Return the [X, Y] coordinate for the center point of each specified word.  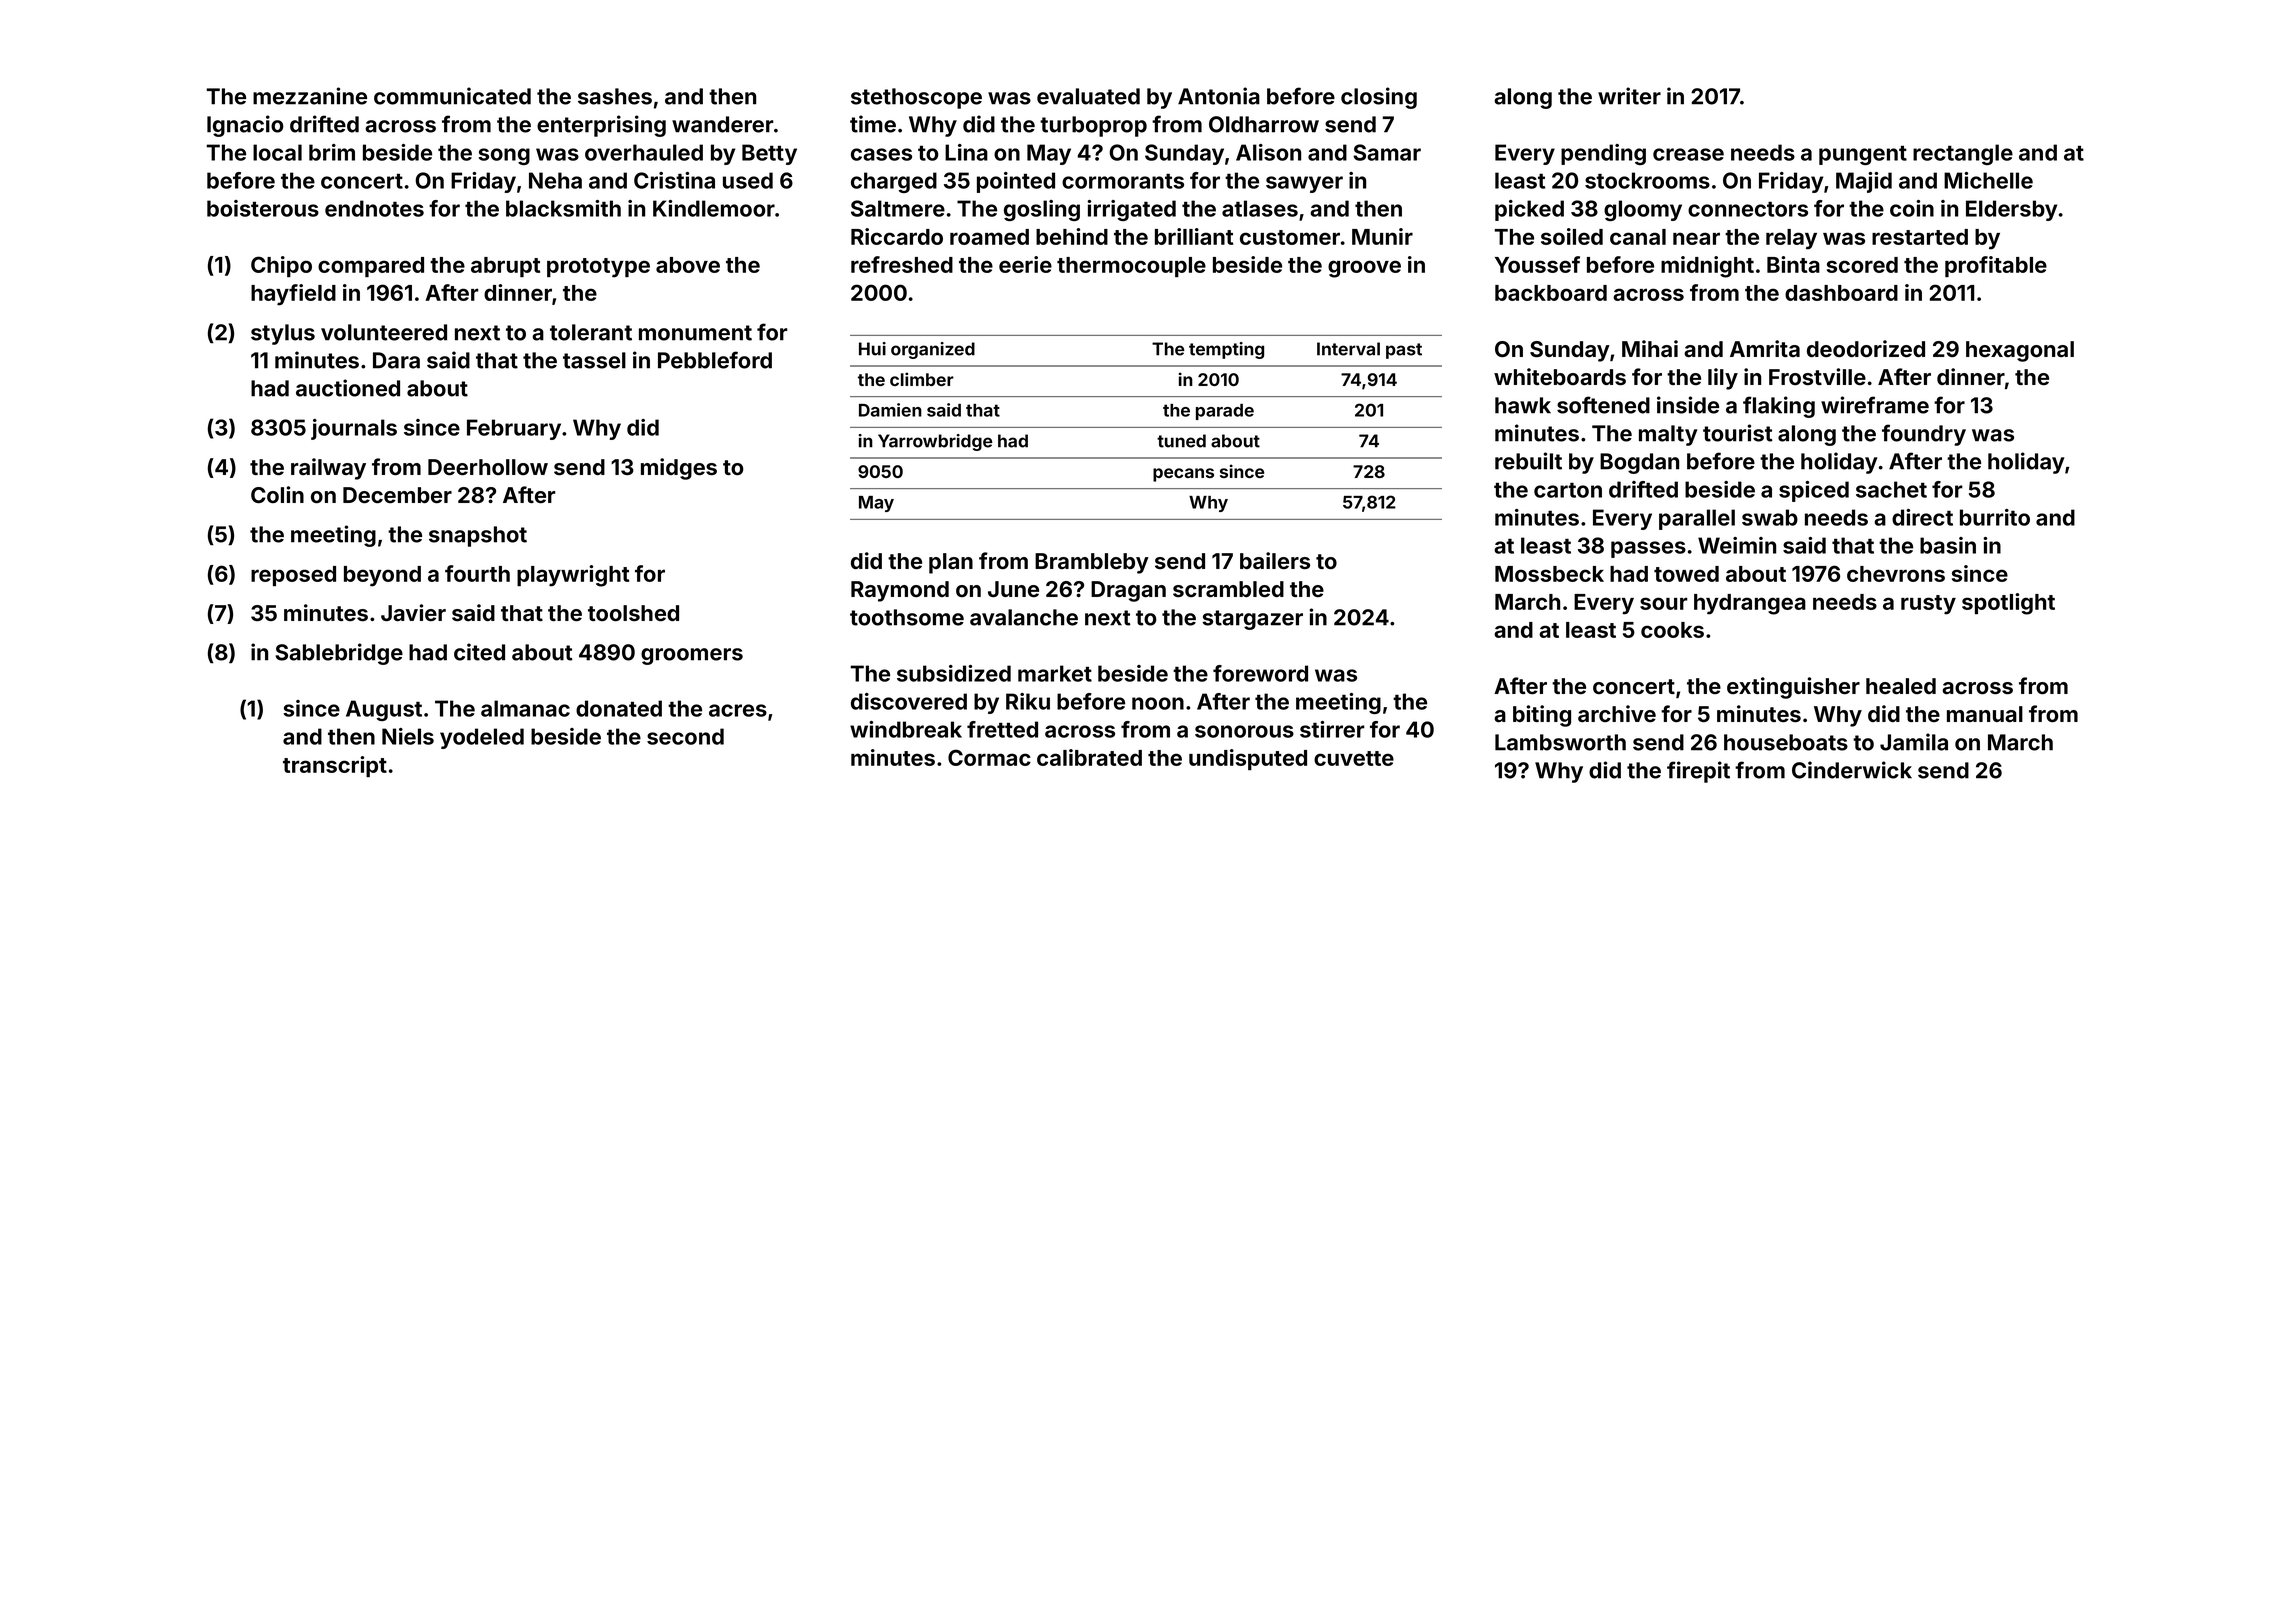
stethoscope [916, 98]
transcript [335, 766]
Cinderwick [1852, 770]
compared [371, 267]
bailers [1275, 560]
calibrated [1089, 757]
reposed [293, 576]
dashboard [1841, 293]
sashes [615, 96]
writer [1629, 96]
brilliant [1194, 236]
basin [1948, 545]
